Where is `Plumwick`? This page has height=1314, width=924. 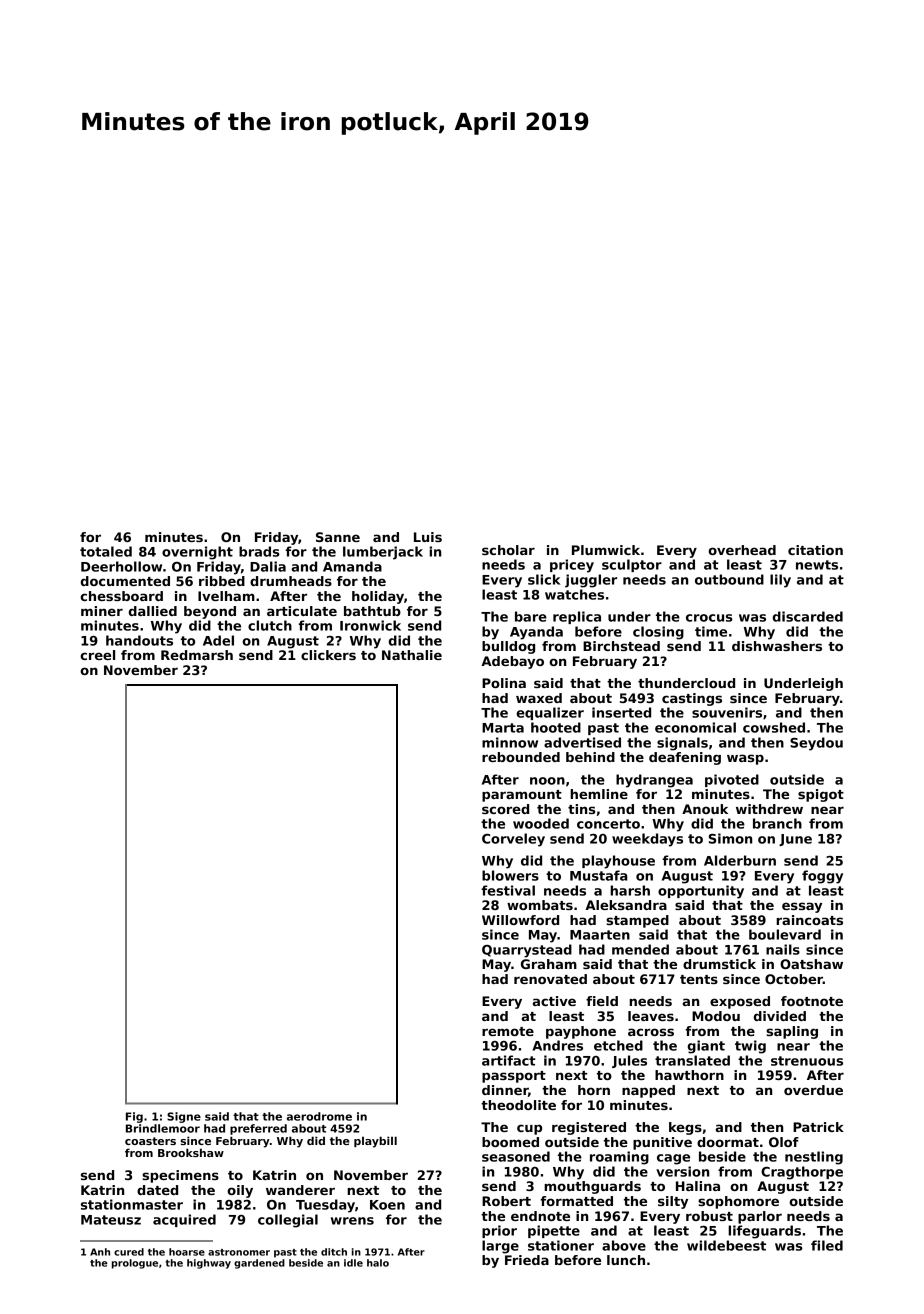
Plumwick is located at coordinates (606, 550).
